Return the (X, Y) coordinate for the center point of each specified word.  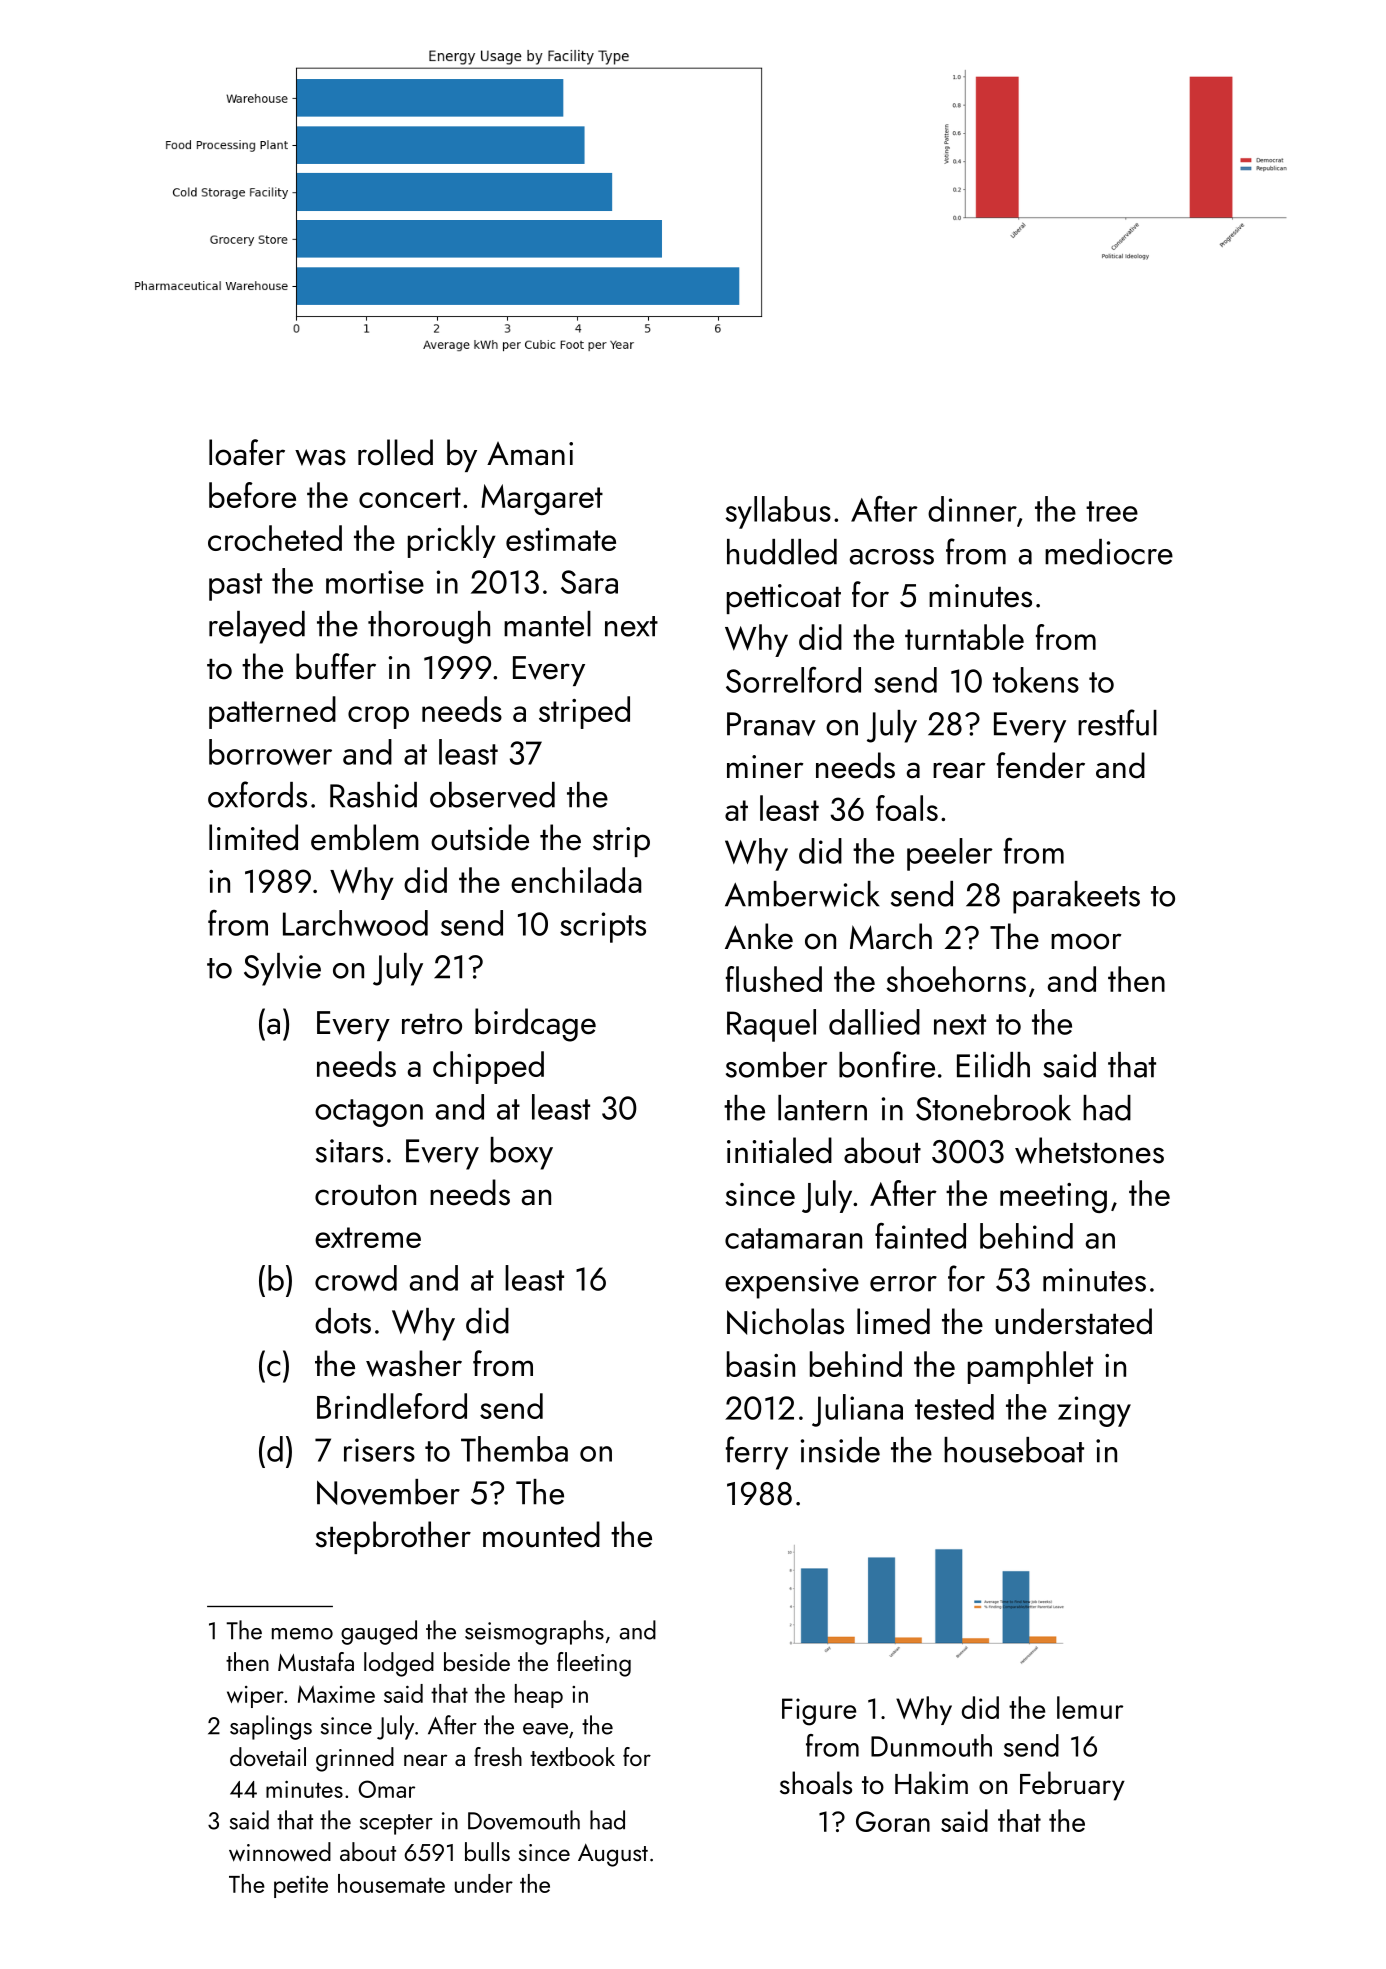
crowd (356, 1278)
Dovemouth (524, 1820)
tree (1112, 511)
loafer (247, 452)
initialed (779, 1150)
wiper (255, 1697)
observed (492, 795)
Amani (530, 454)
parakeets (1076, 897)
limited (253, 837)
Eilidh (993, 1065)
